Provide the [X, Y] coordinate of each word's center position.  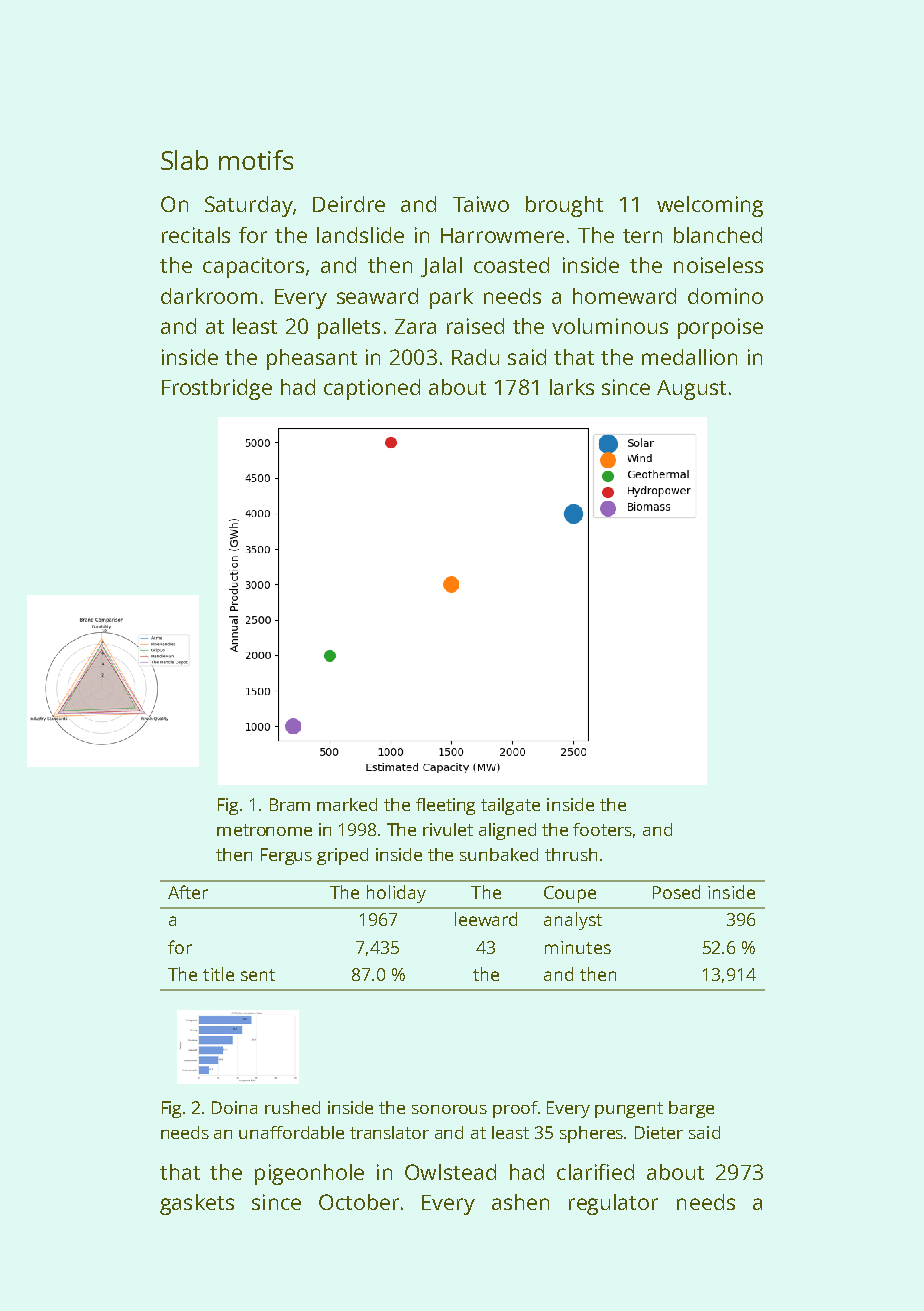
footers [602, 829]
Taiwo [481, 204]
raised [475, 326]
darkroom [209, 296]
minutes [578, 947]
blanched [718, 235]
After [188, 892]
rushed [292, 1107]
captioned [372, 389]
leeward [486, 919]
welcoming [710, 206]
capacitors [253, 267]
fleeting [445, 806]
